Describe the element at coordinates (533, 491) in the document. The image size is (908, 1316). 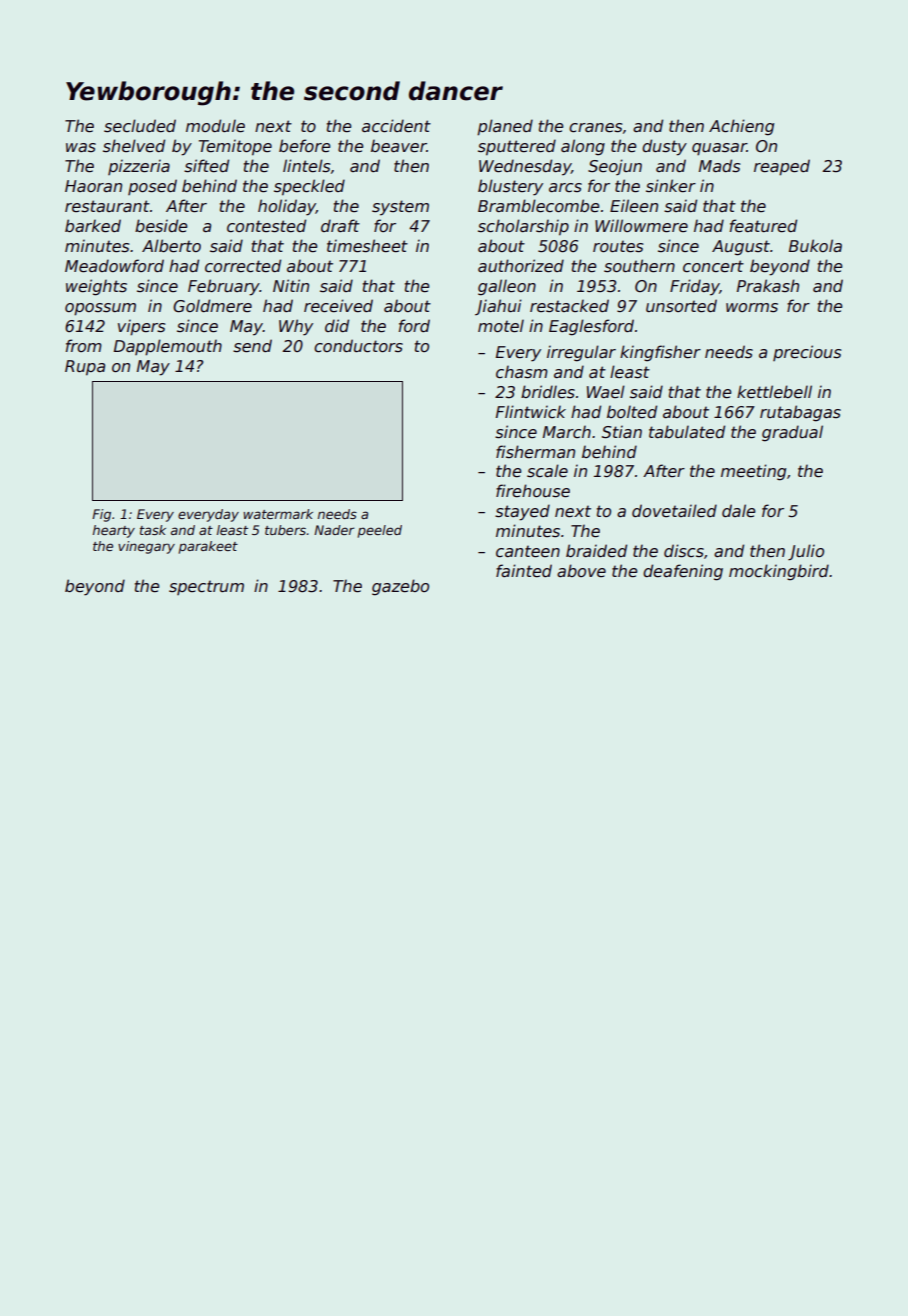
I see `firehouse` at that location.
